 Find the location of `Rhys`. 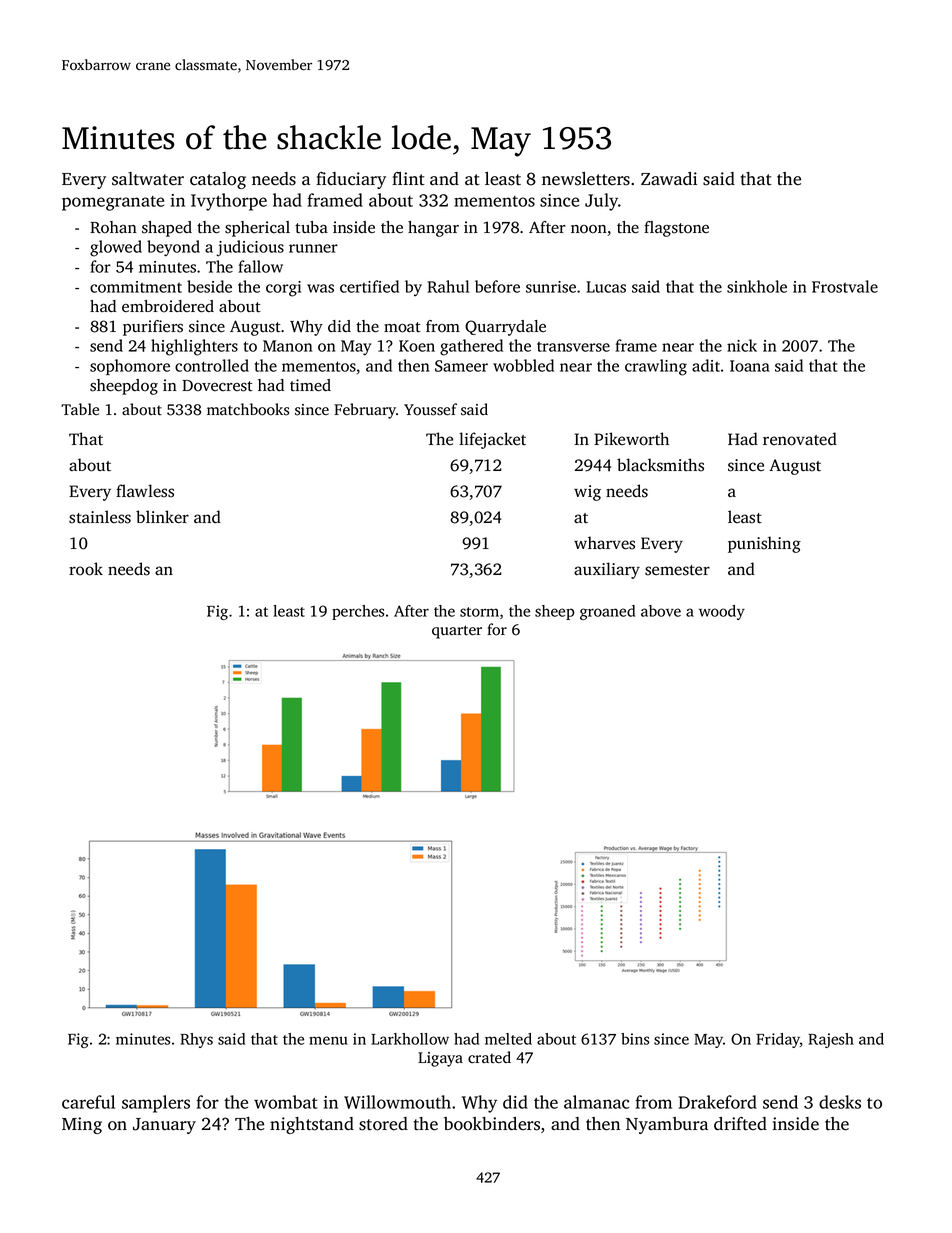

Rhys is located at coordinates (196, 1040).
